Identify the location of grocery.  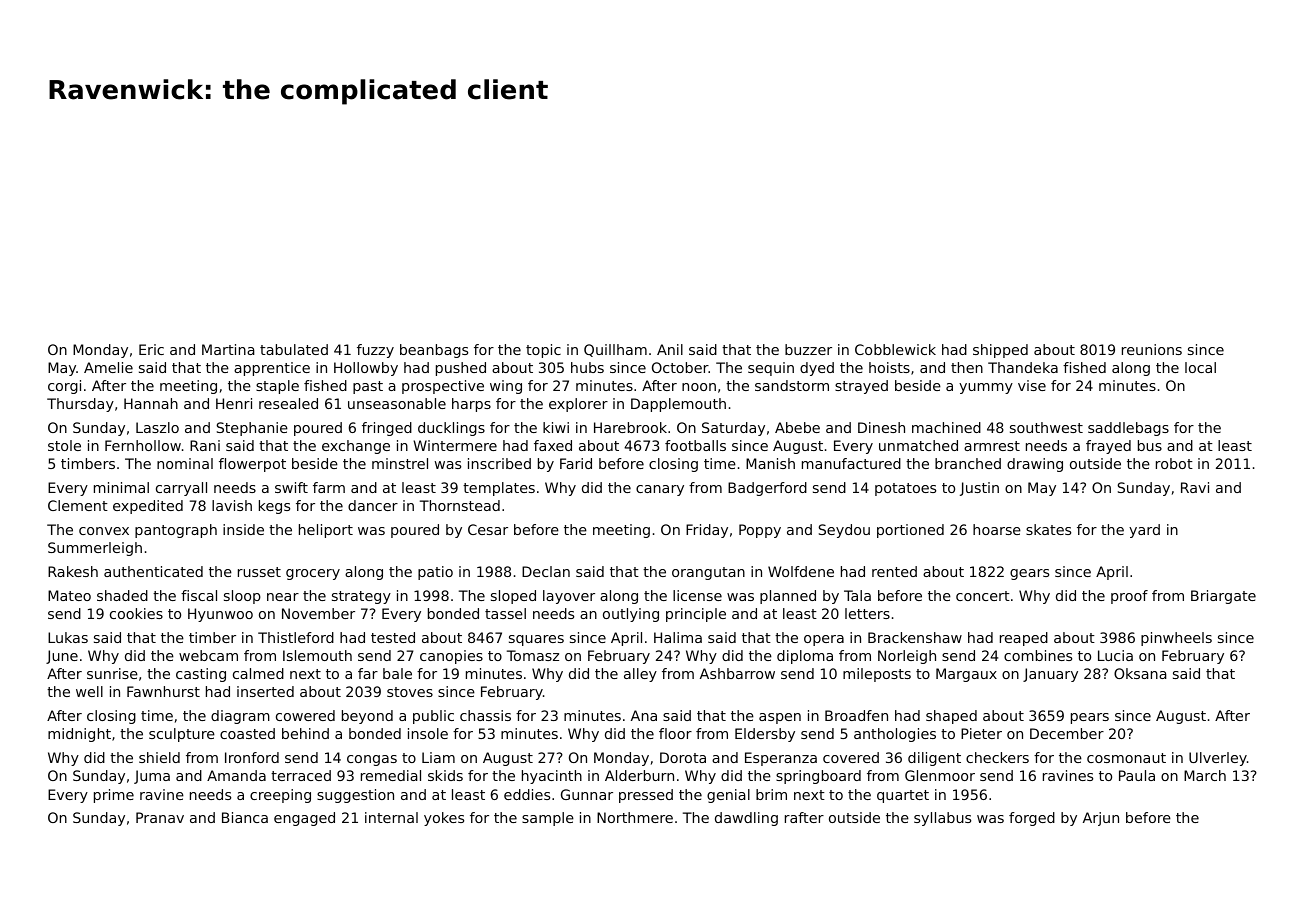
(313, 574).
